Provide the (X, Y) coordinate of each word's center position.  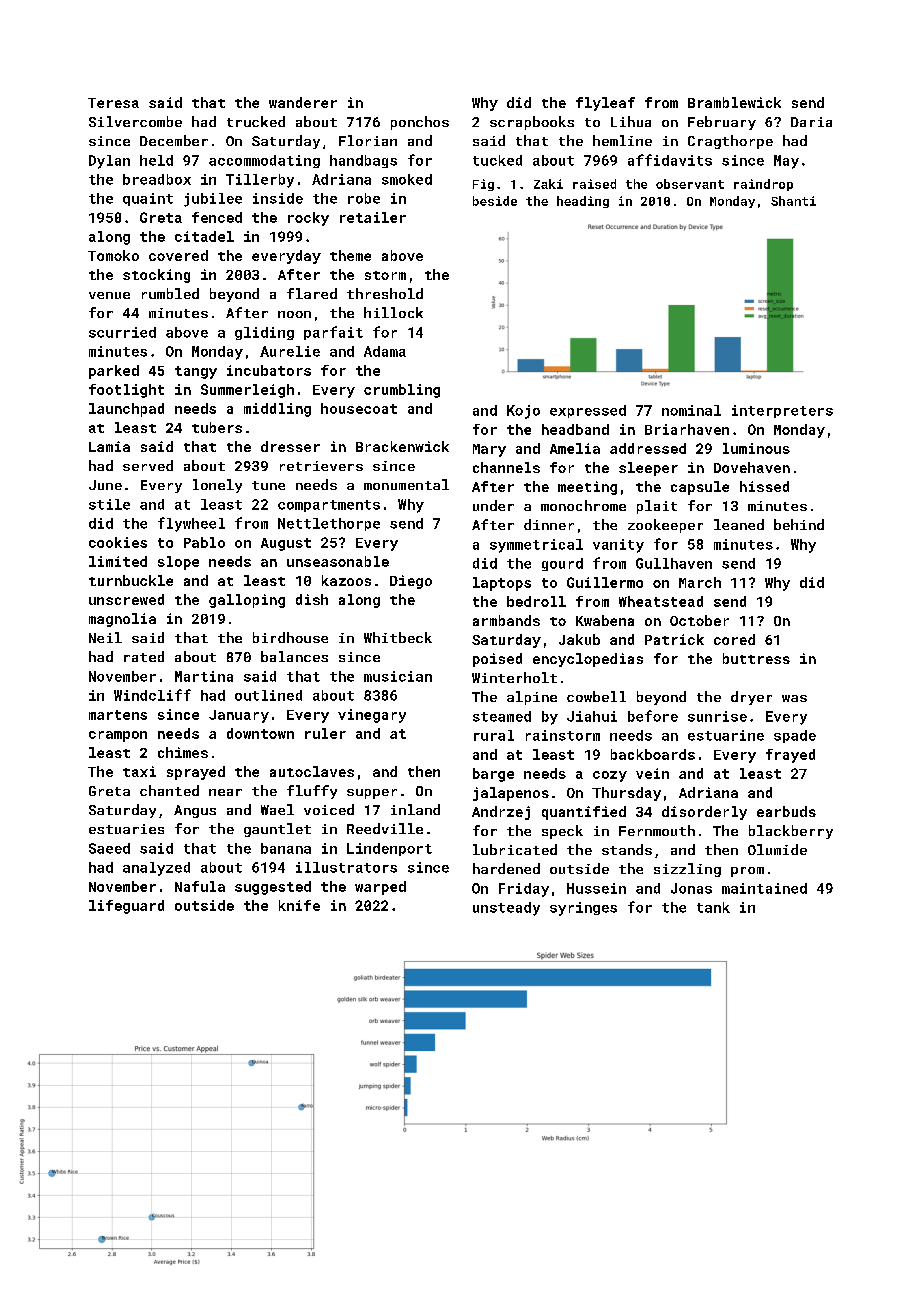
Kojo (523, 412)
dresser (290, 446)
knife (299, 905)
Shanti (793, 201)
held (156, 160)
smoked (407, 179)
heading (583, 202)
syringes (583, 909)
